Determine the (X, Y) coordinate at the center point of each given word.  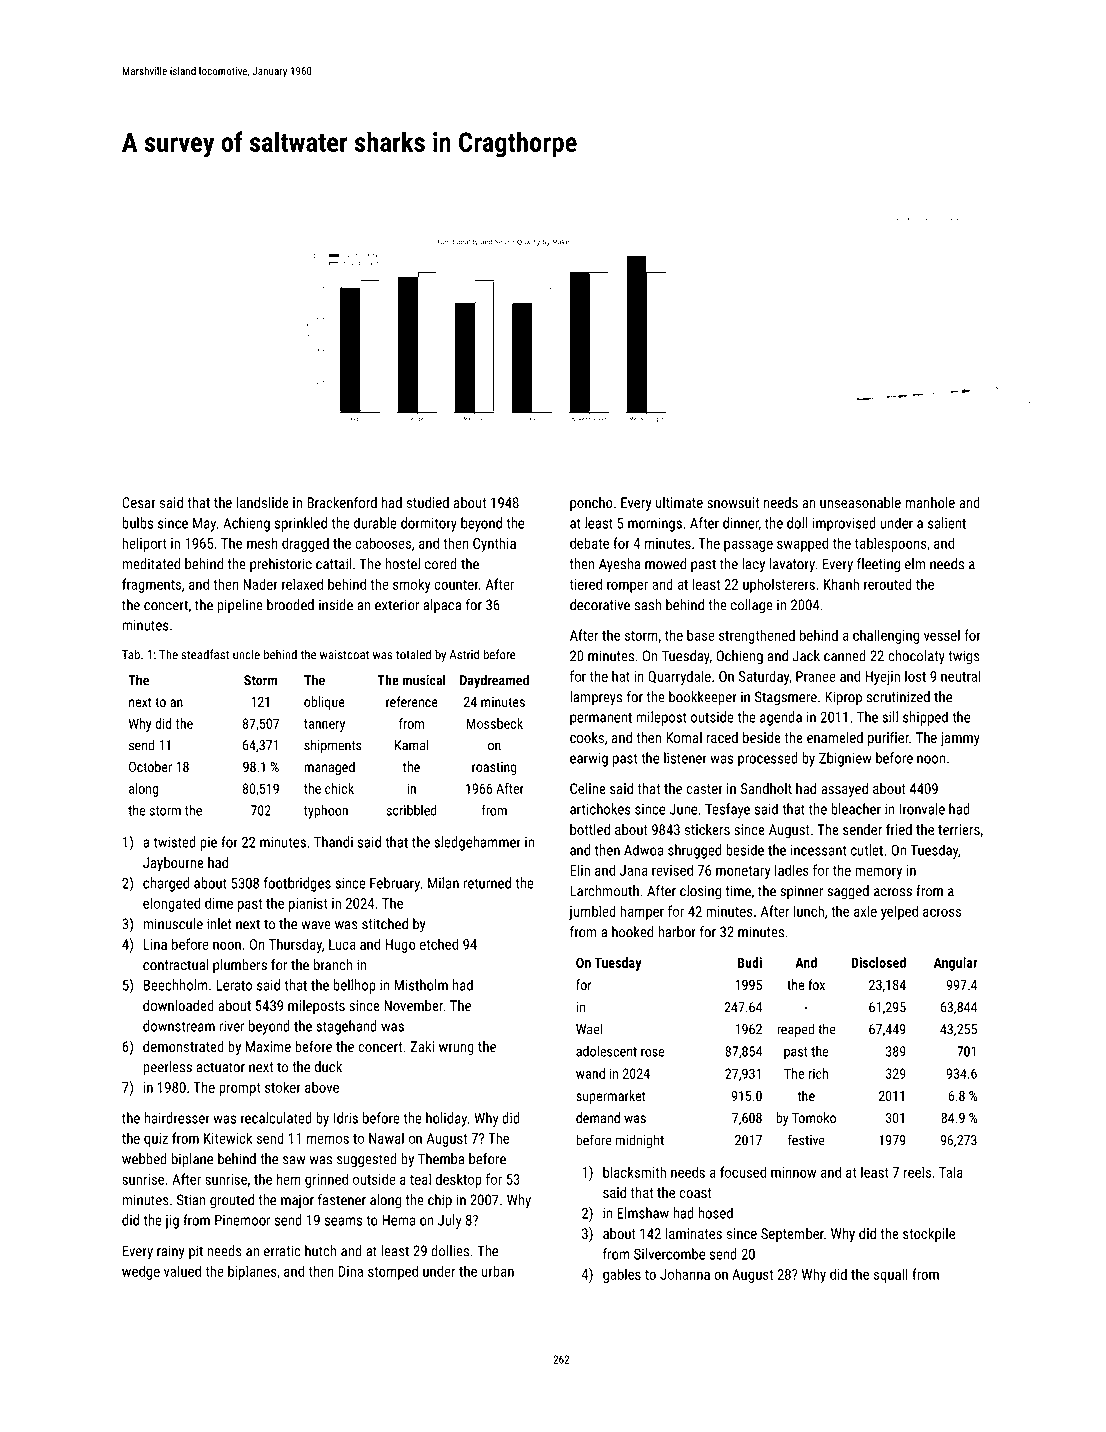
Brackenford (342, 502)
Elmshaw (643, 1213)
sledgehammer (477, 843)
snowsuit (733, 502)
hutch (321, 1251)
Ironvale (922, 809)
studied (428, 502)
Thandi (333, 842)
